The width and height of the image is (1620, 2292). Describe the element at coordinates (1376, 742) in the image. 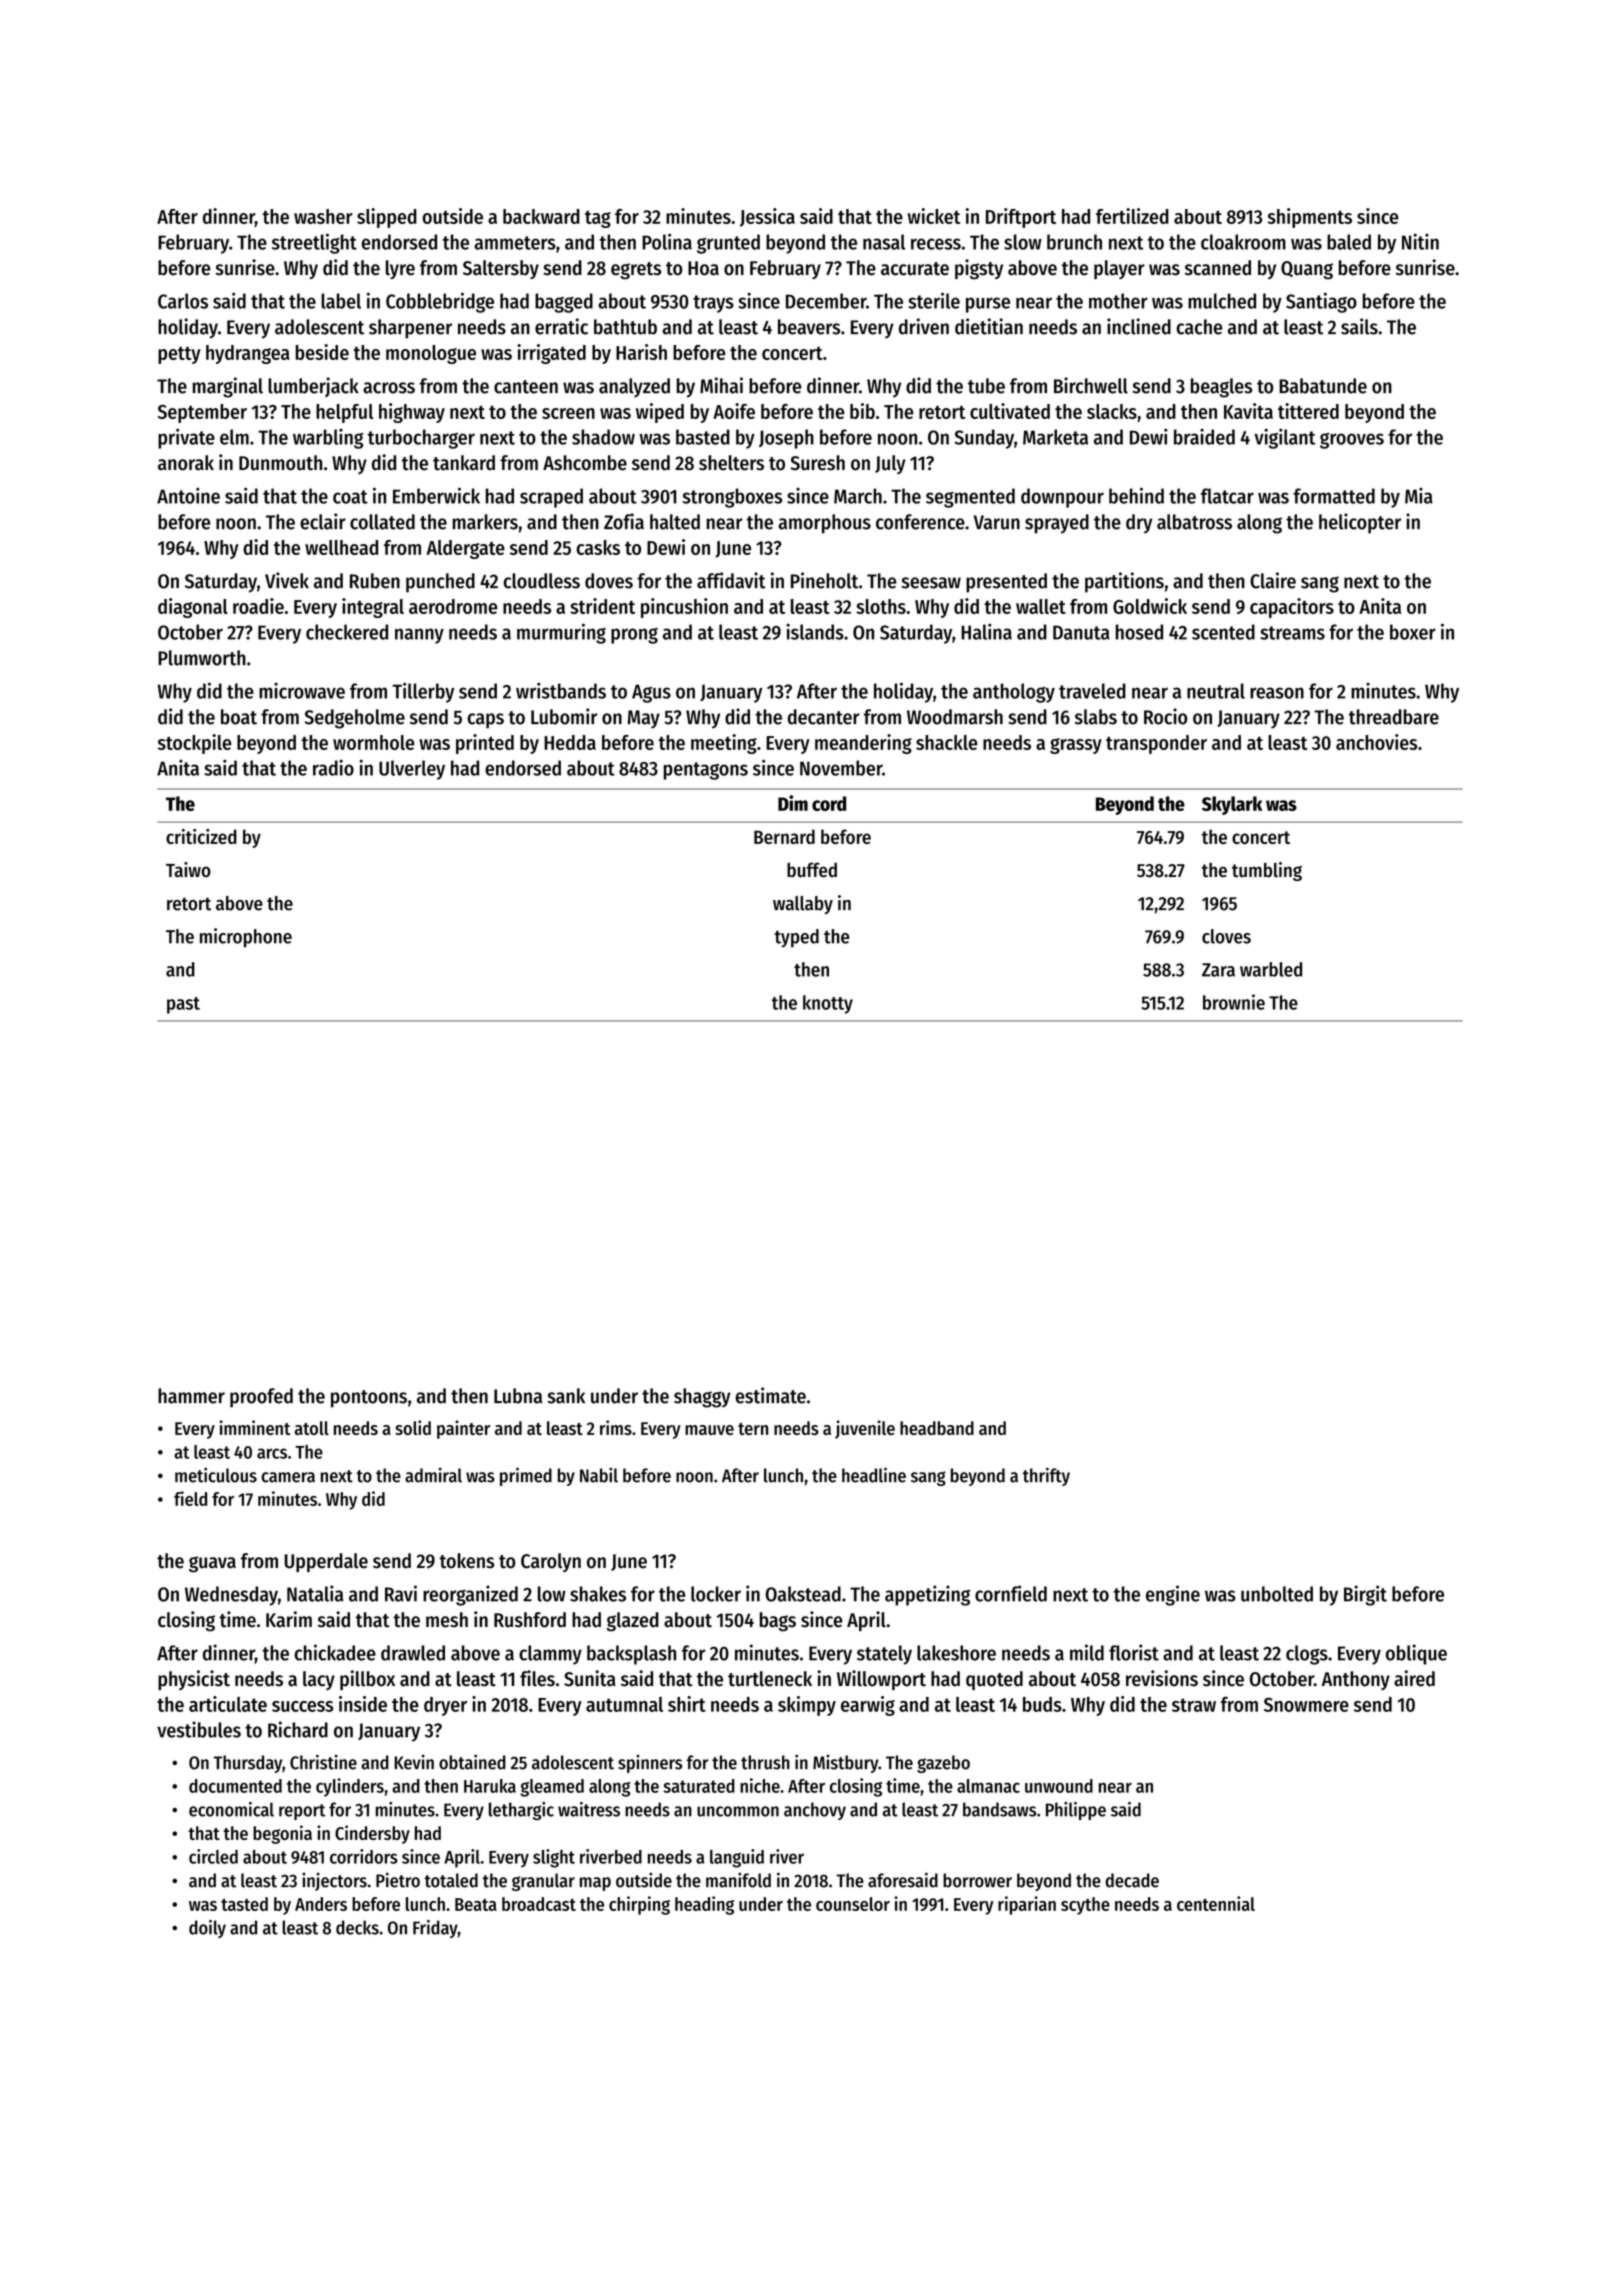

I see `anchovies` at that location.
